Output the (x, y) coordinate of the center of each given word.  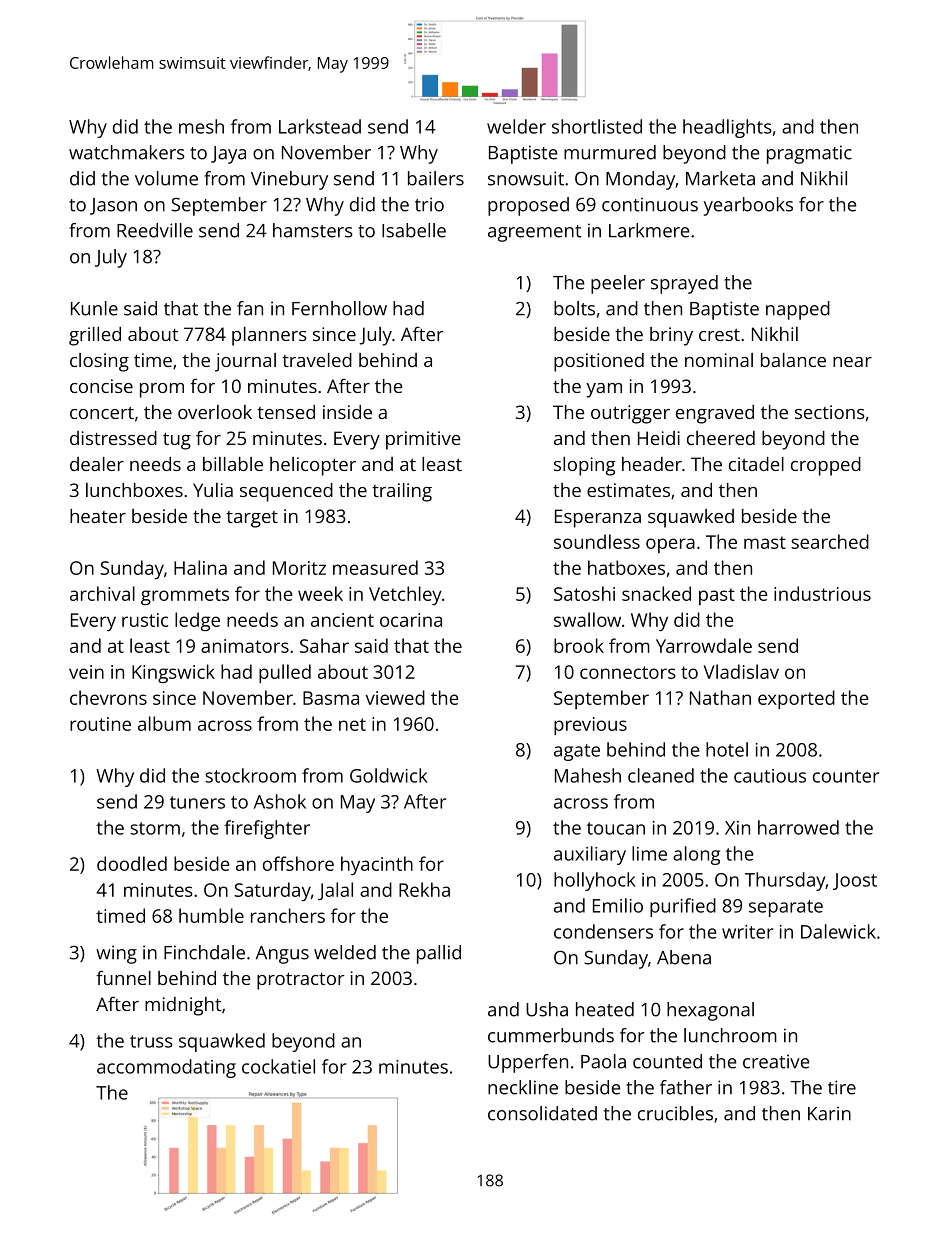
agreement (534, 233)
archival (102, 593)
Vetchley (405, 595)
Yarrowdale (704, 645)
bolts (574, 308)
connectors (628, 672)
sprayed (684, 284)
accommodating (166, 1068)
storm (155, 828)
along (696, 855)
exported (796, 699)
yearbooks (748, 206)
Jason (113, 206)
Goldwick (388, 775)
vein (86, 672)
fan (250, 308)
